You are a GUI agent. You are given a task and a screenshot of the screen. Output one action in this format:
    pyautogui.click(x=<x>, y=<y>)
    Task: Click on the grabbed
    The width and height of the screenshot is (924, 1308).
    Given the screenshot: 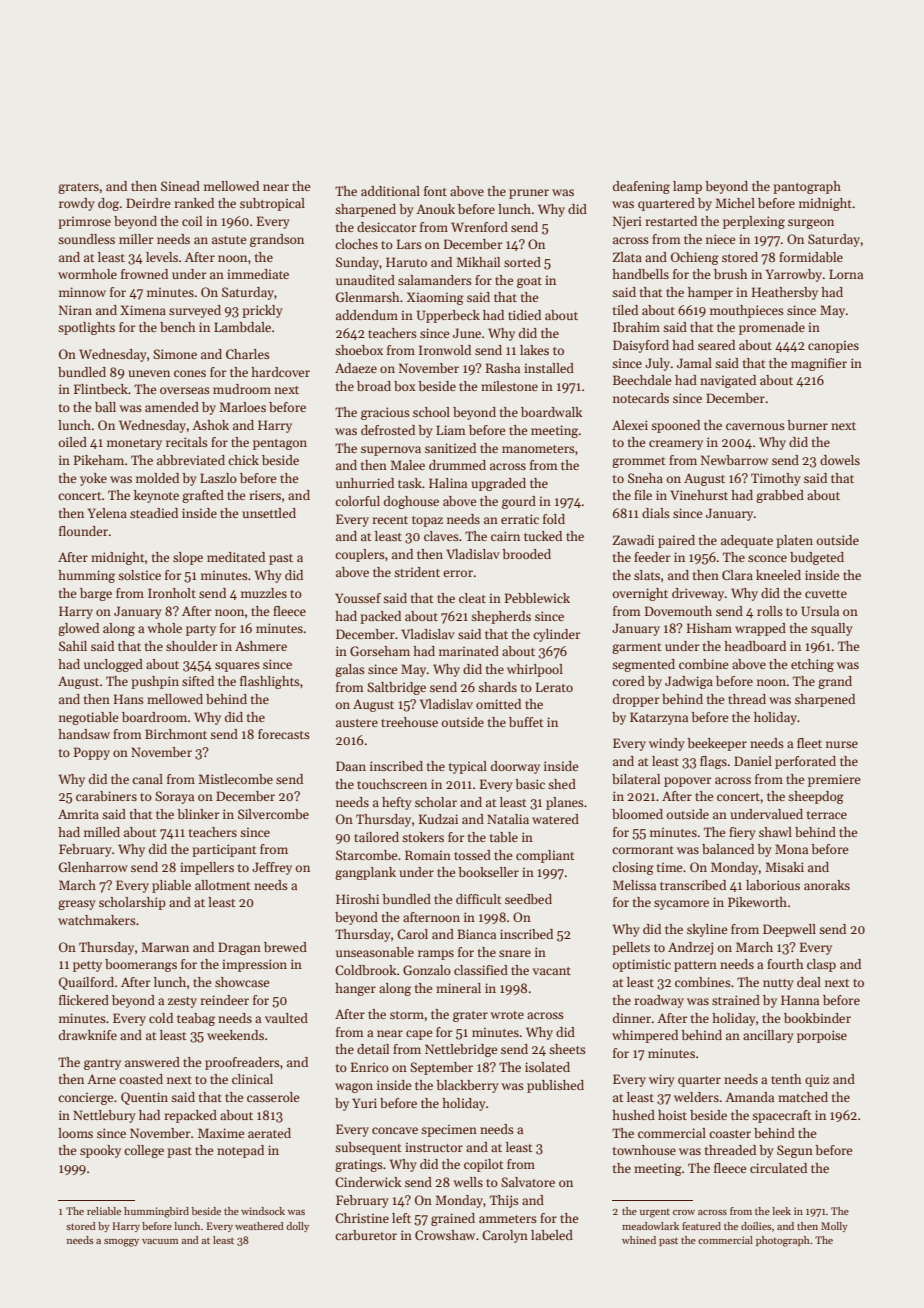 What is the action you would take?
    pyautogui.click(x=780, y=496)
